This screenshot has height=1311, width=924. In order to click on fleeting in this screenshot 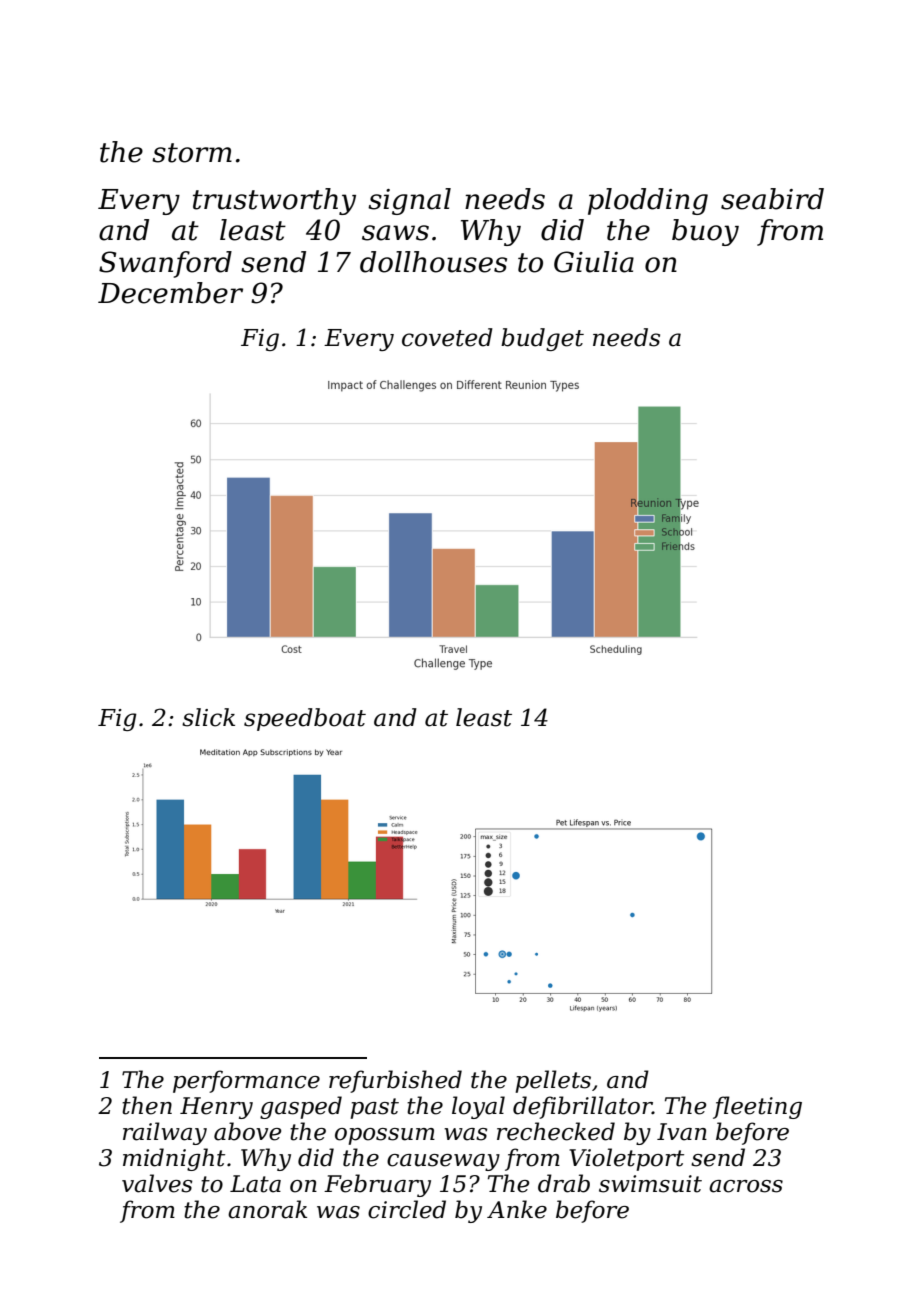, I will do `click(757, 1107)`.
